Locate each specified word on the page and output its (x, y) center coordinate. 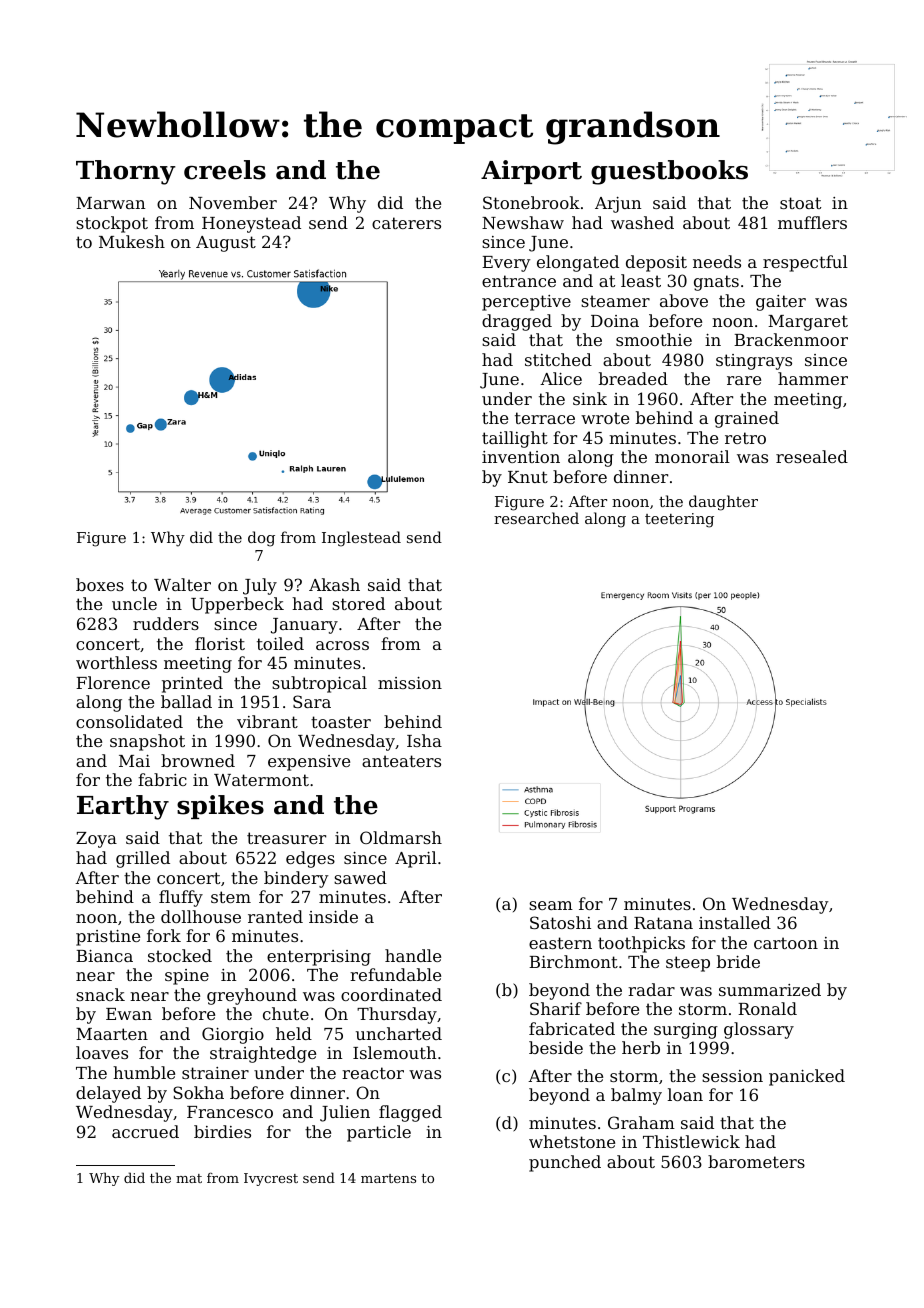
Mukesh (132, 241)
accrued (145, 1131)
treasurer (286, 838)
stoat (800, 203)
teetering (679, 520)
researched (536, 518)
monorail (692, 456)
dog (261, 539)
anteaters (401, 761)
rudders (166, 623)
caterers (406, 223)
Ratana (663, 923)
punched (565, 1163)
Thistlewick (691, 1141)
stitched (558, 359)
